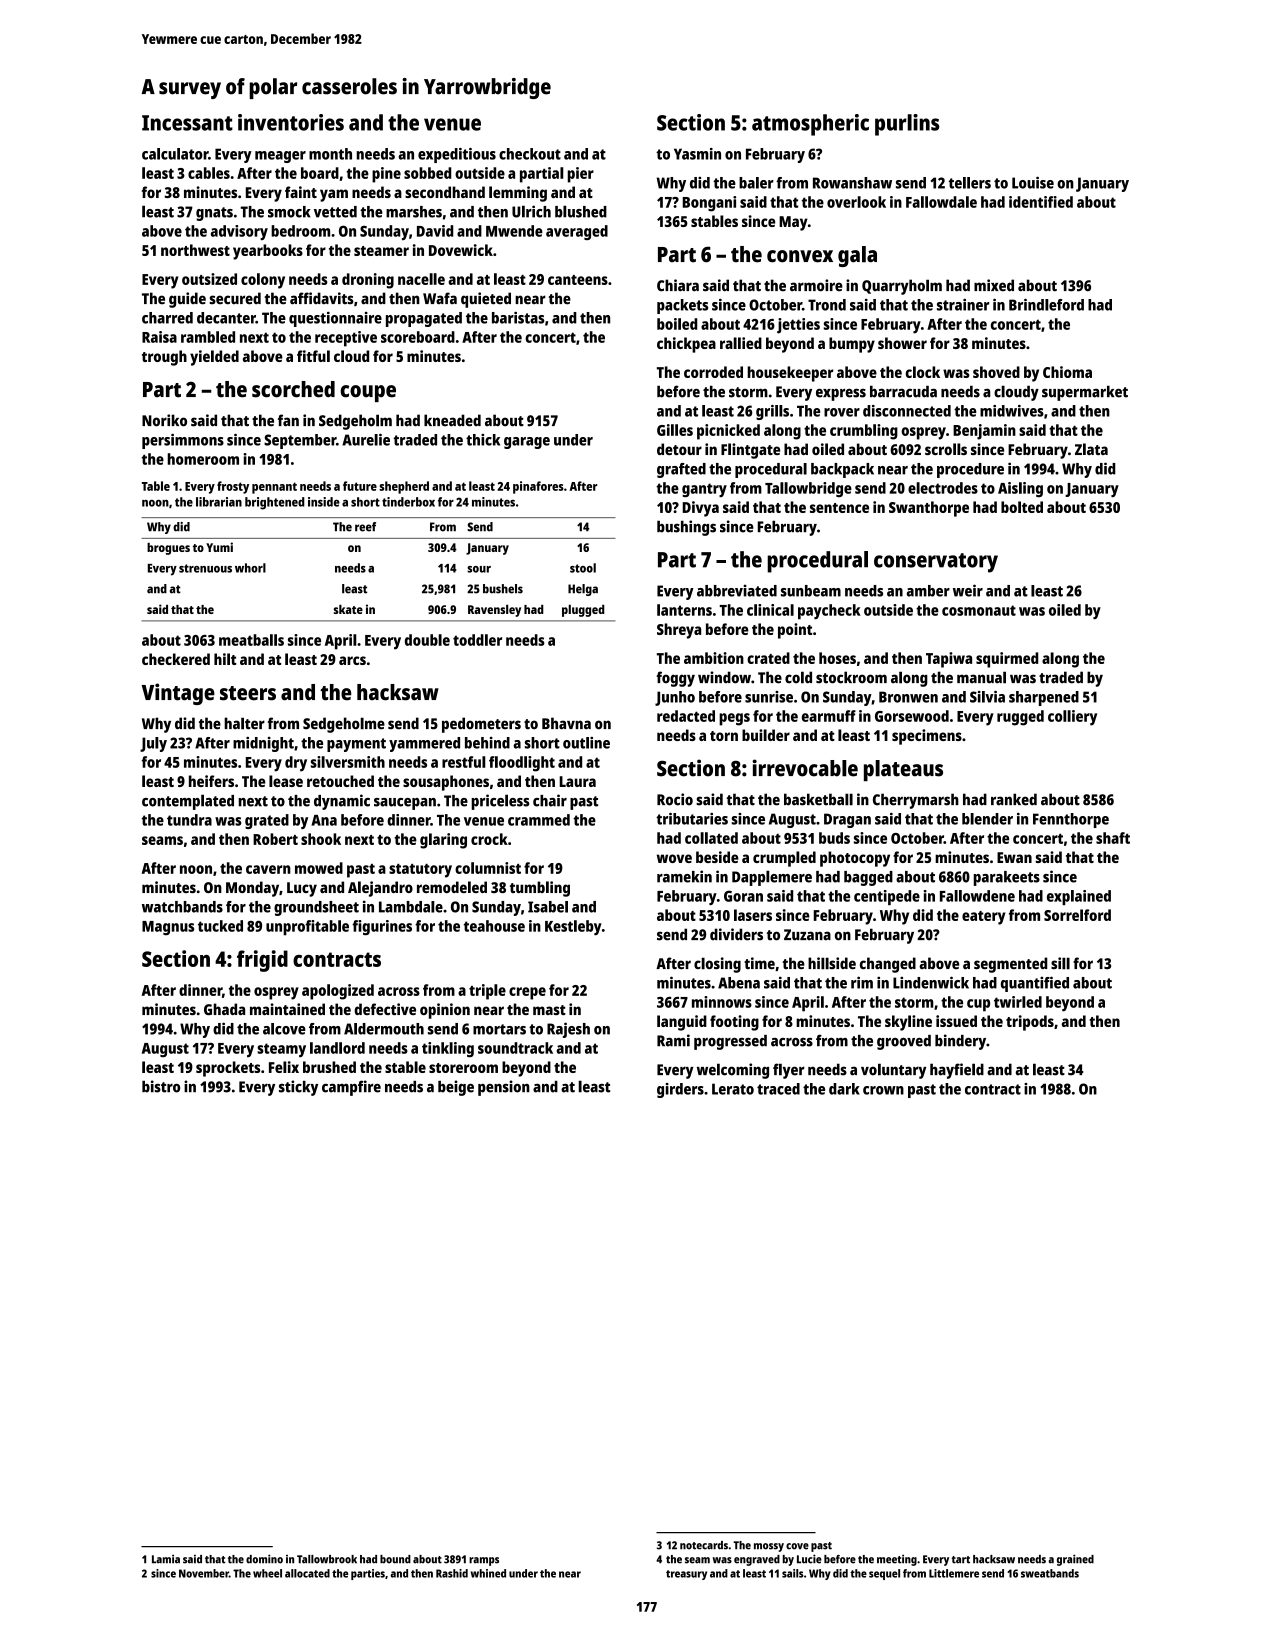 The height and width of the image is (1646, 1272). I want to click on redacted, so click(686, 716).
